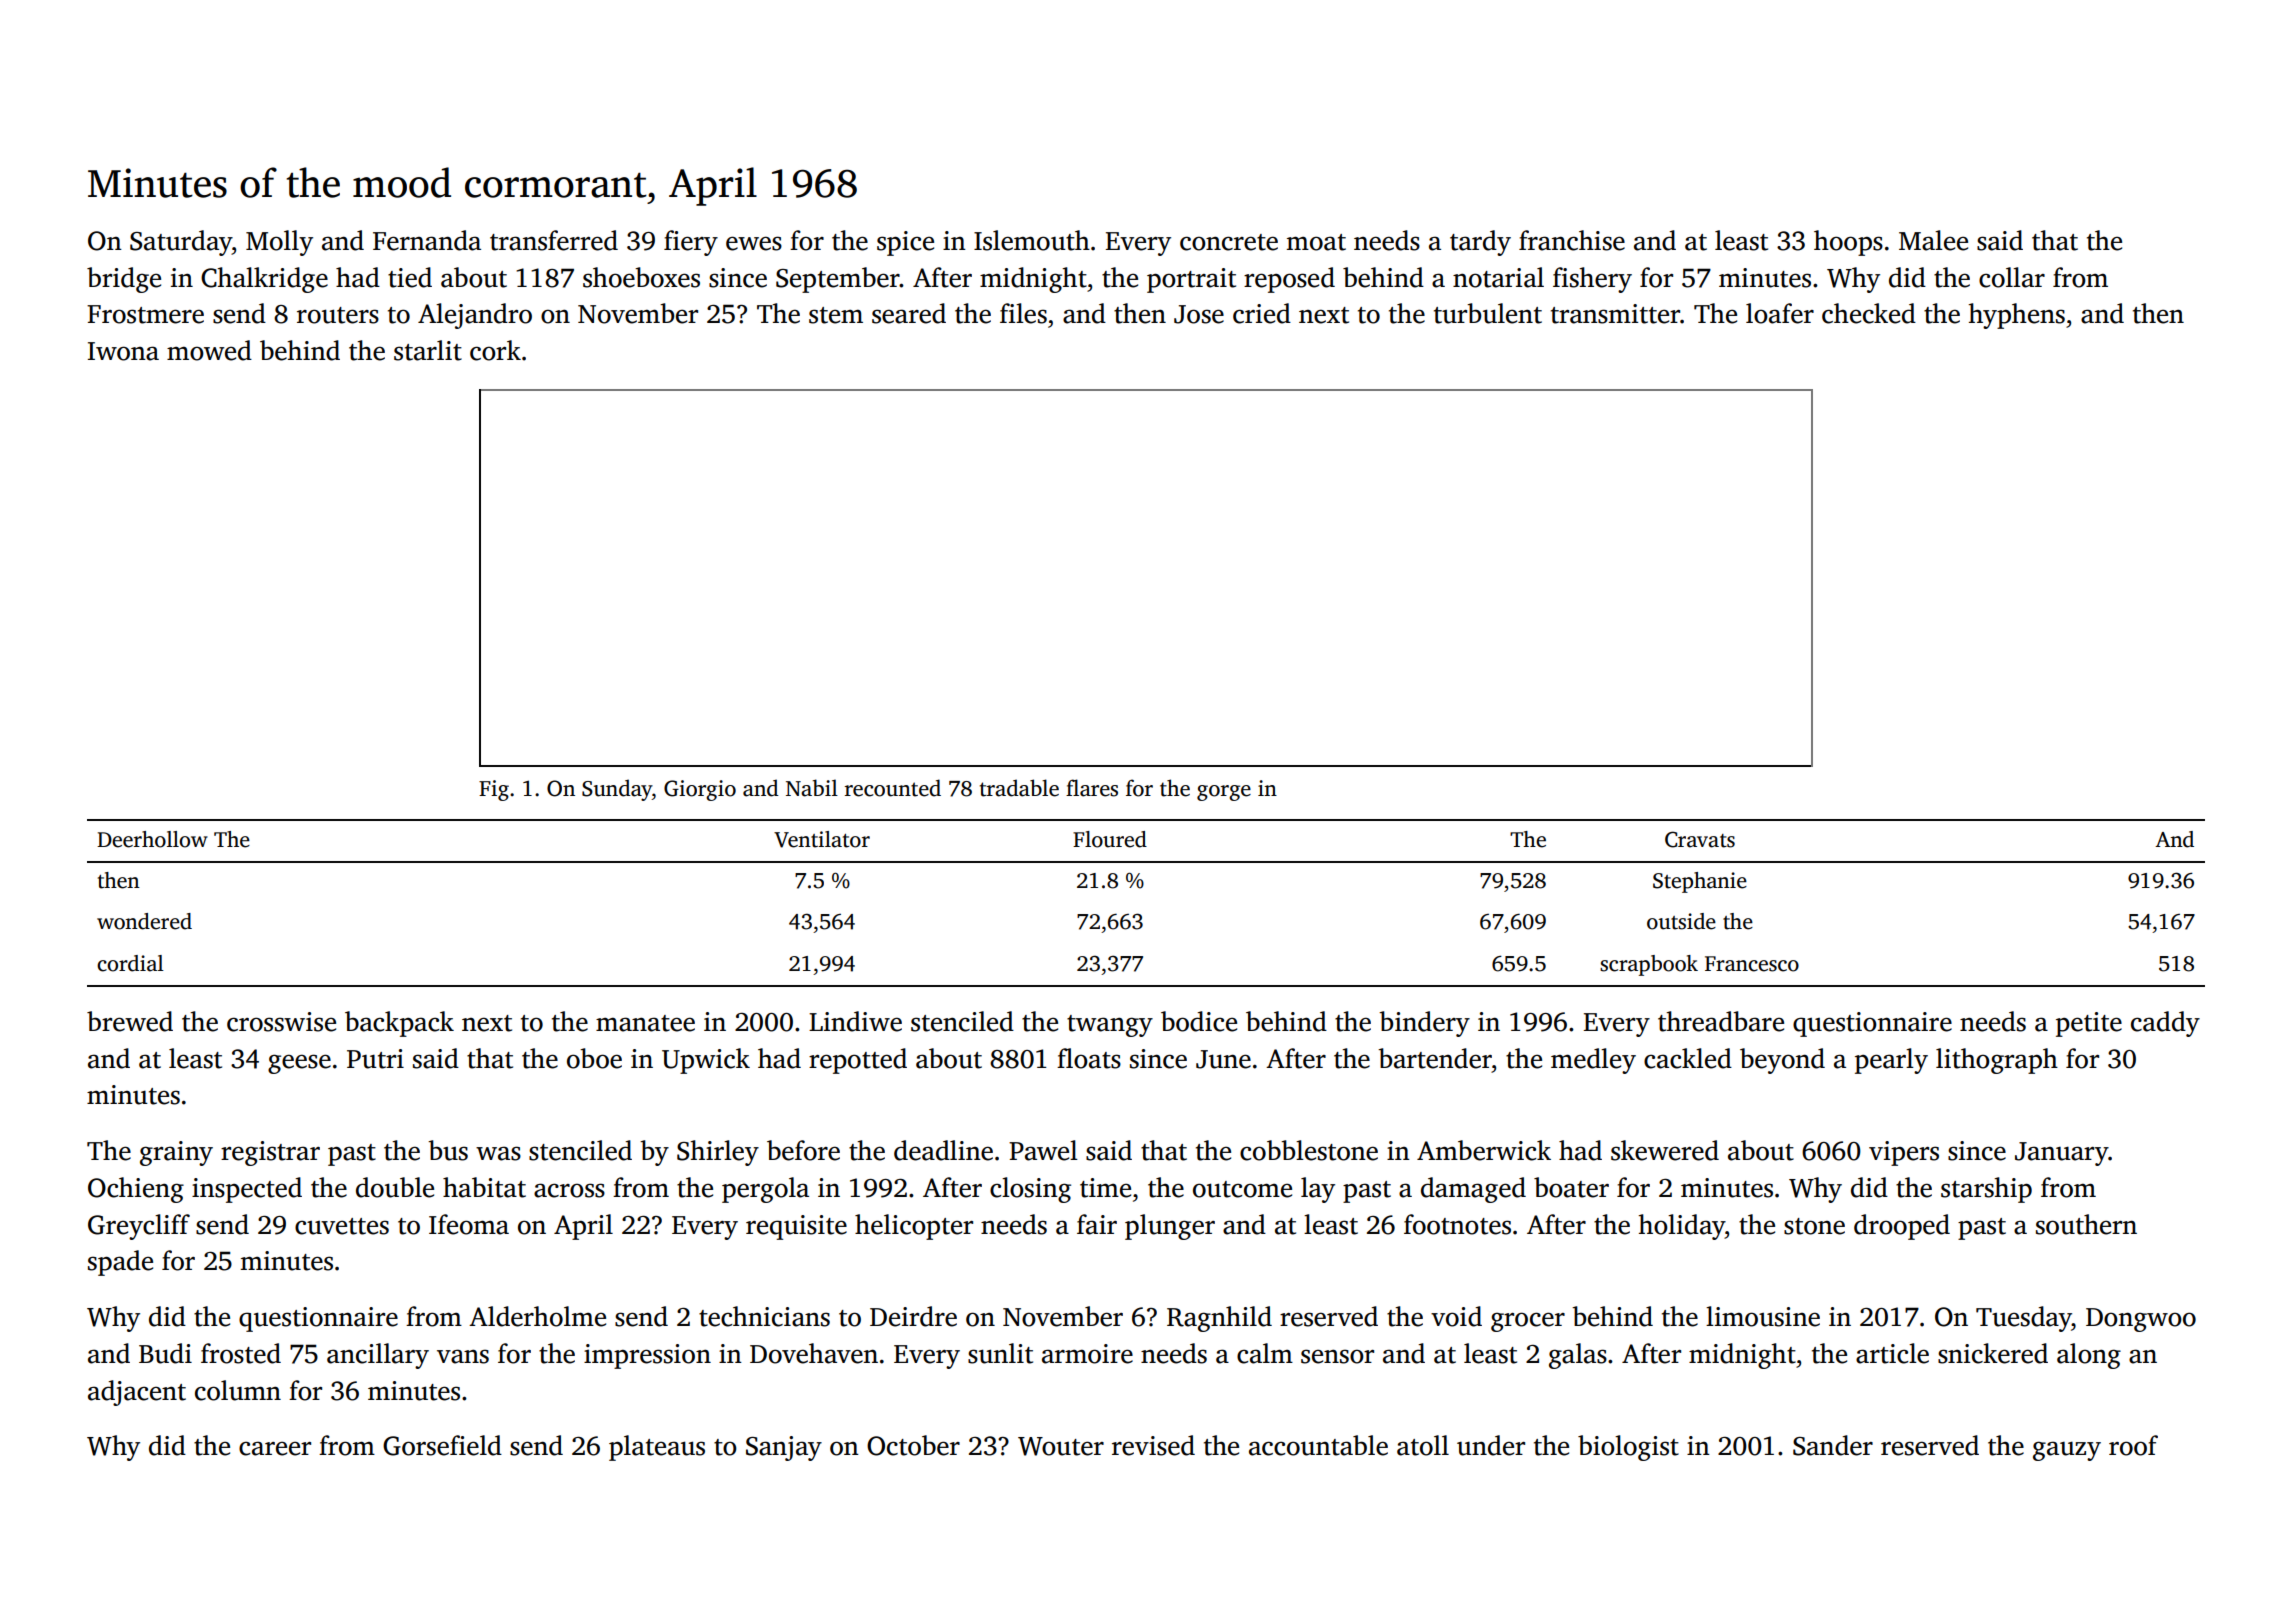 The width and height of the screenshot is (2292, 1620). I want to click on twangy, so click(1110, 1026).
